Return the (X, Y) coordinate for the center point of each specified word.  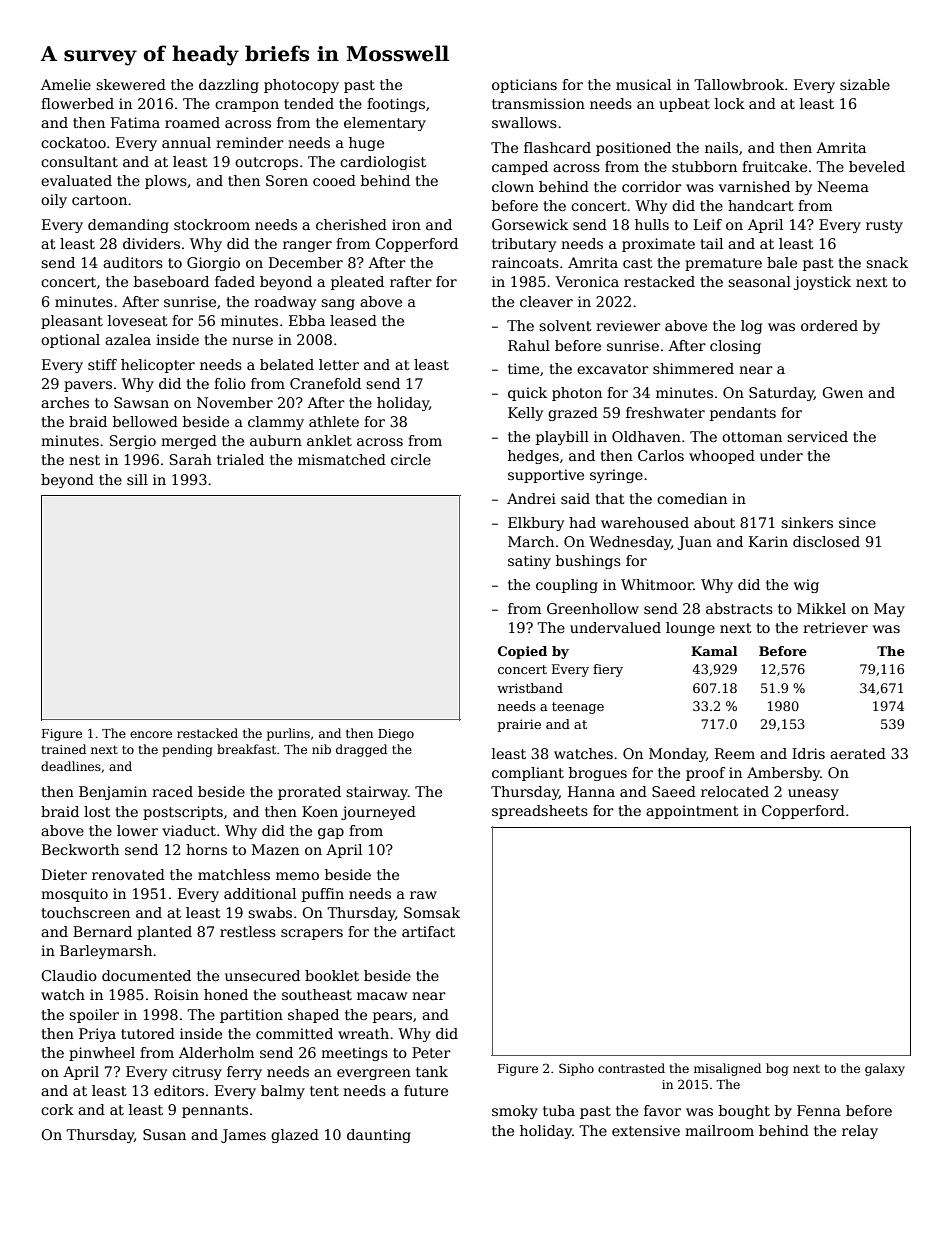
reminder (250, 142)
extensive (646, 1130)
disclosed (826, 541)
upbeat (684, 105)
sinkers (807, 522)
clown (513, 186)
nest (84, 460)
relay (860, 1132)
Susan (164, 1134)
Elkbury (536, 524)
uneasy (813, 794)
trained (63, 749)
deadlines (71, 766)
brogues (598, 774)
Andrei (531, 498)
